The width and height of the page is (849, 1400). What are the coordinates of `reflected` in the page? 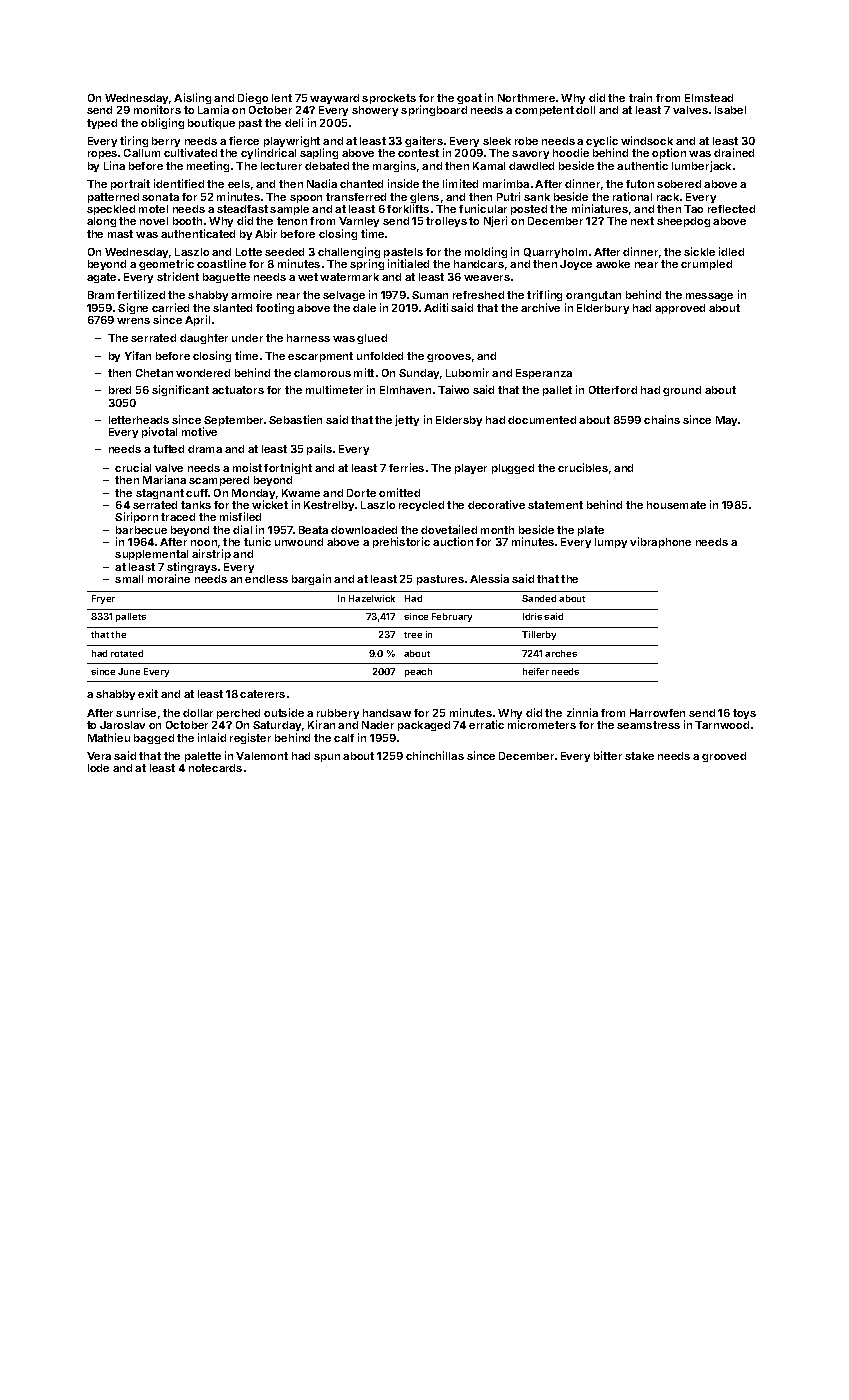 It's located at (731, 209).
